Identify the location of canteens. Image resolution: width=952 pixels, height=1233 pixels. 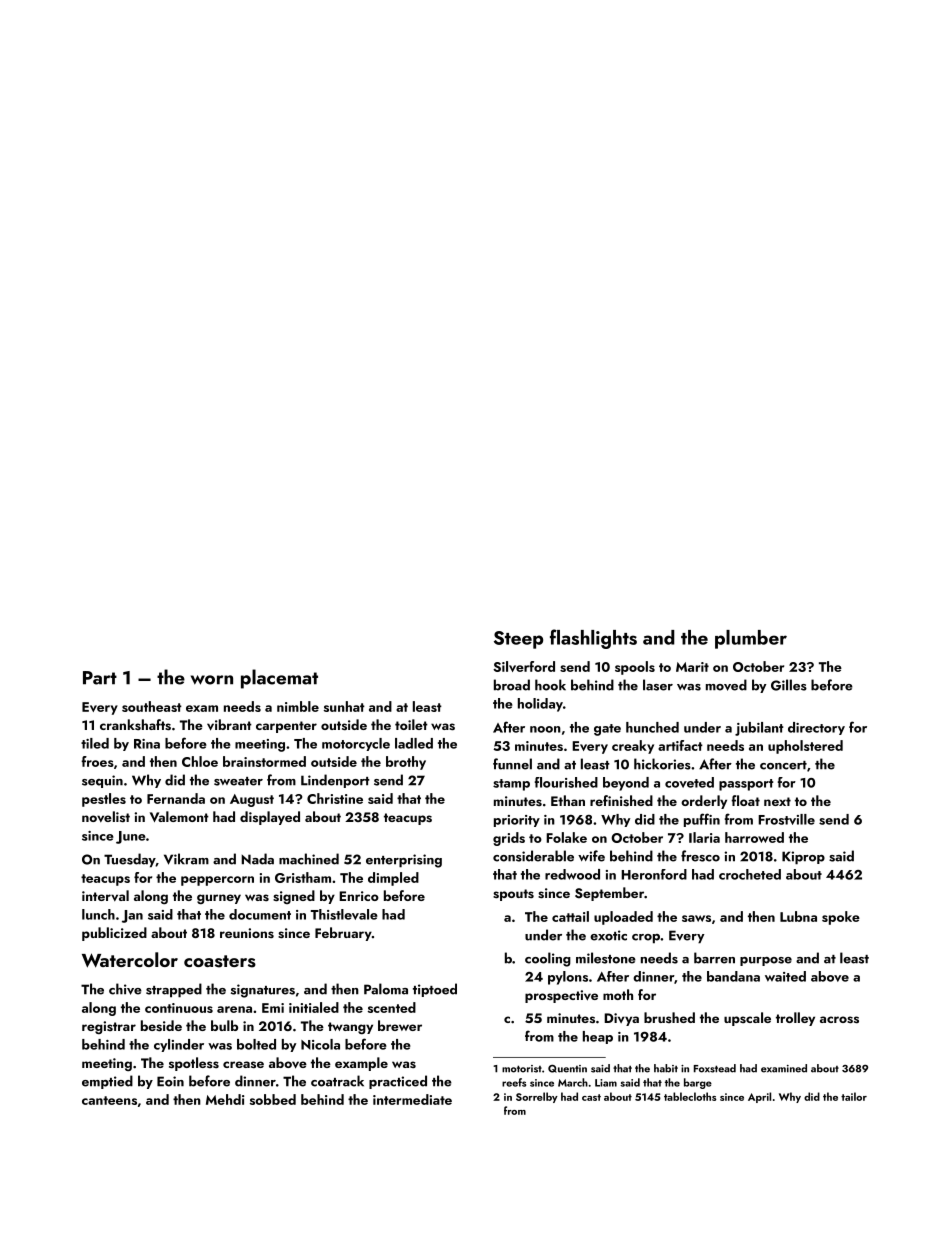
(109, 1100).
